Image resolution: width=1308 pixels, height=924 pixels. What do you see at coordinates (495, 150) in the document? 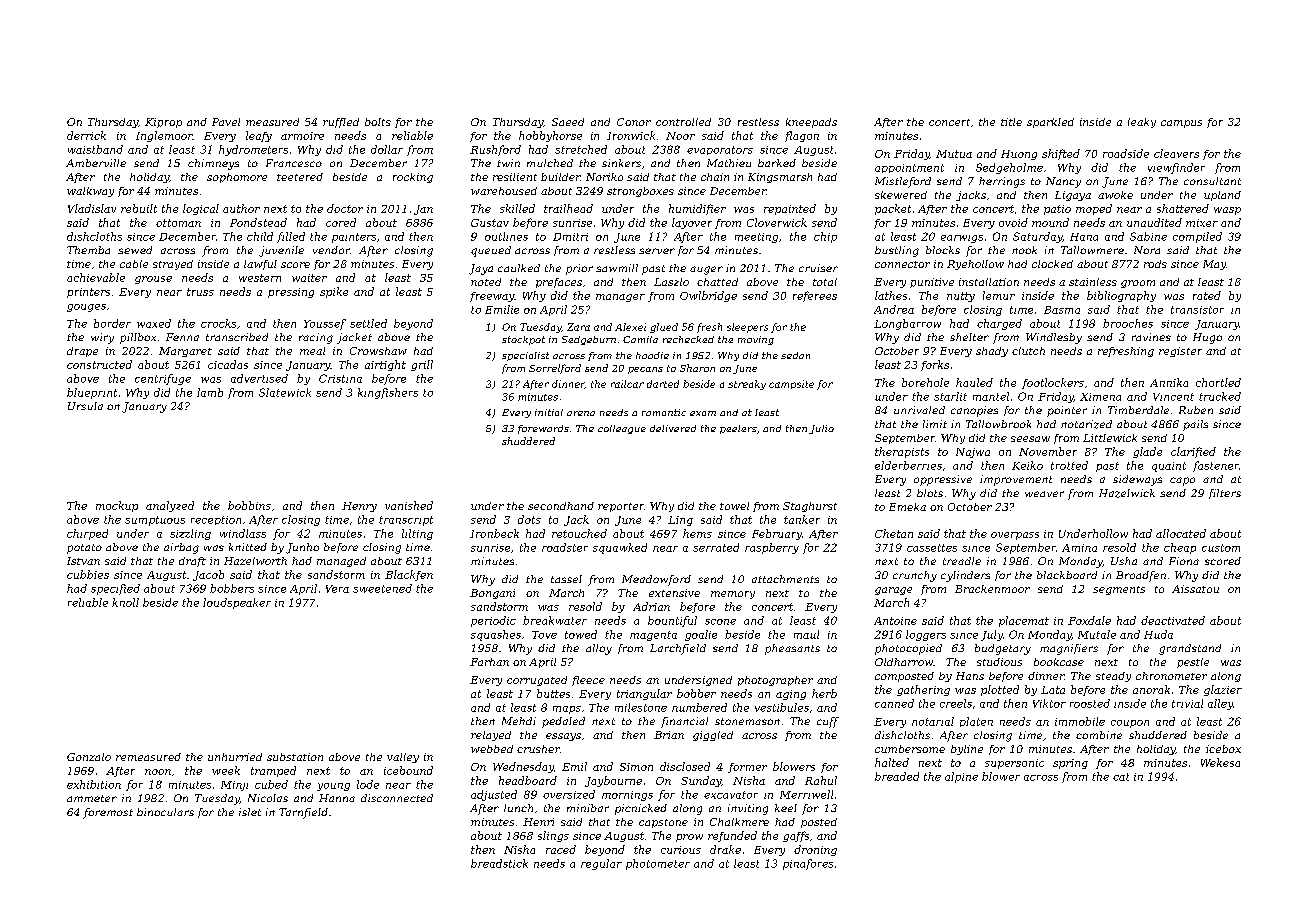
I see `Rushford` at bounding box center [495, 150].
